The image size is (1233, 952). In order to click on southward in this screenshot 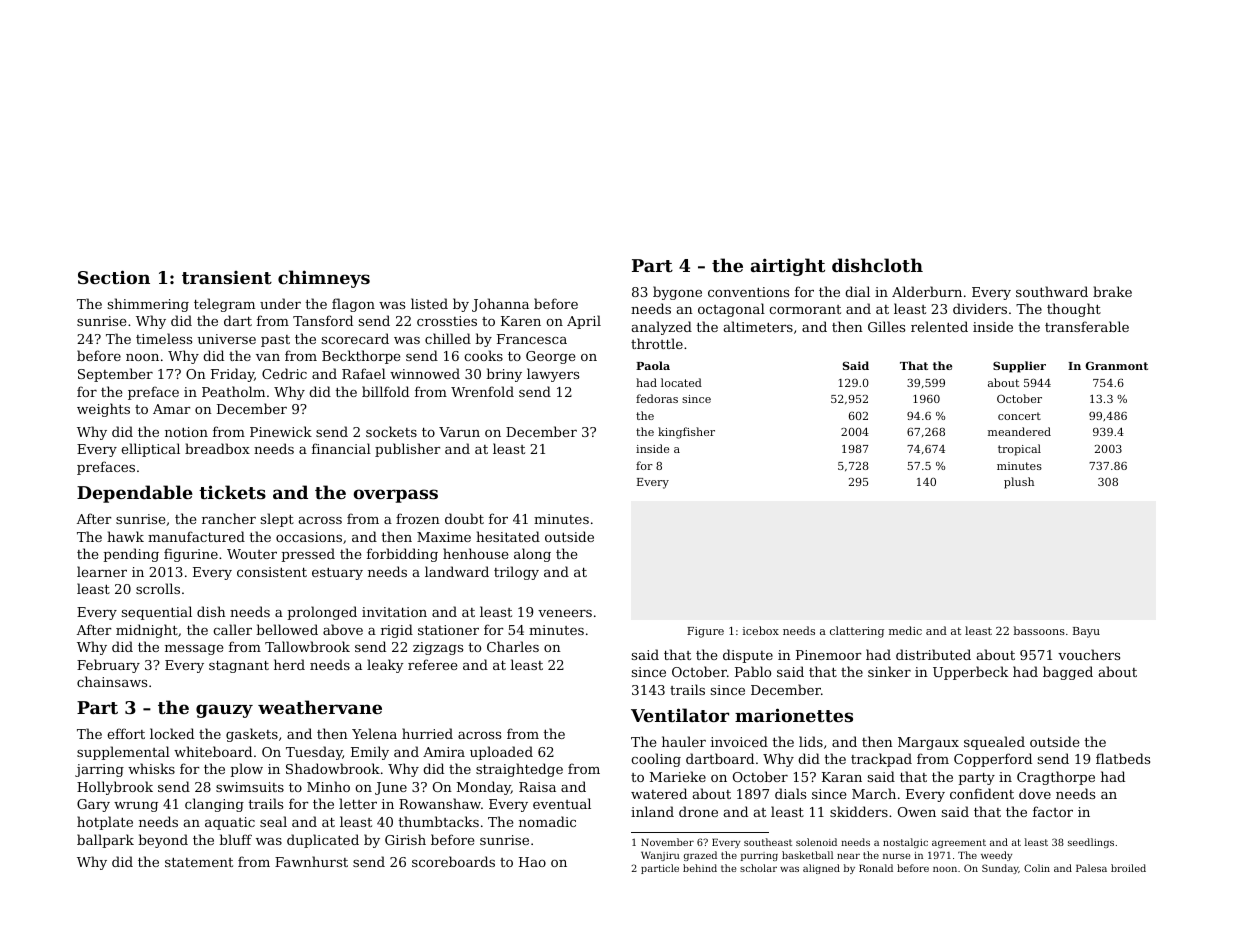, I will do `click(1052, 291)`.
